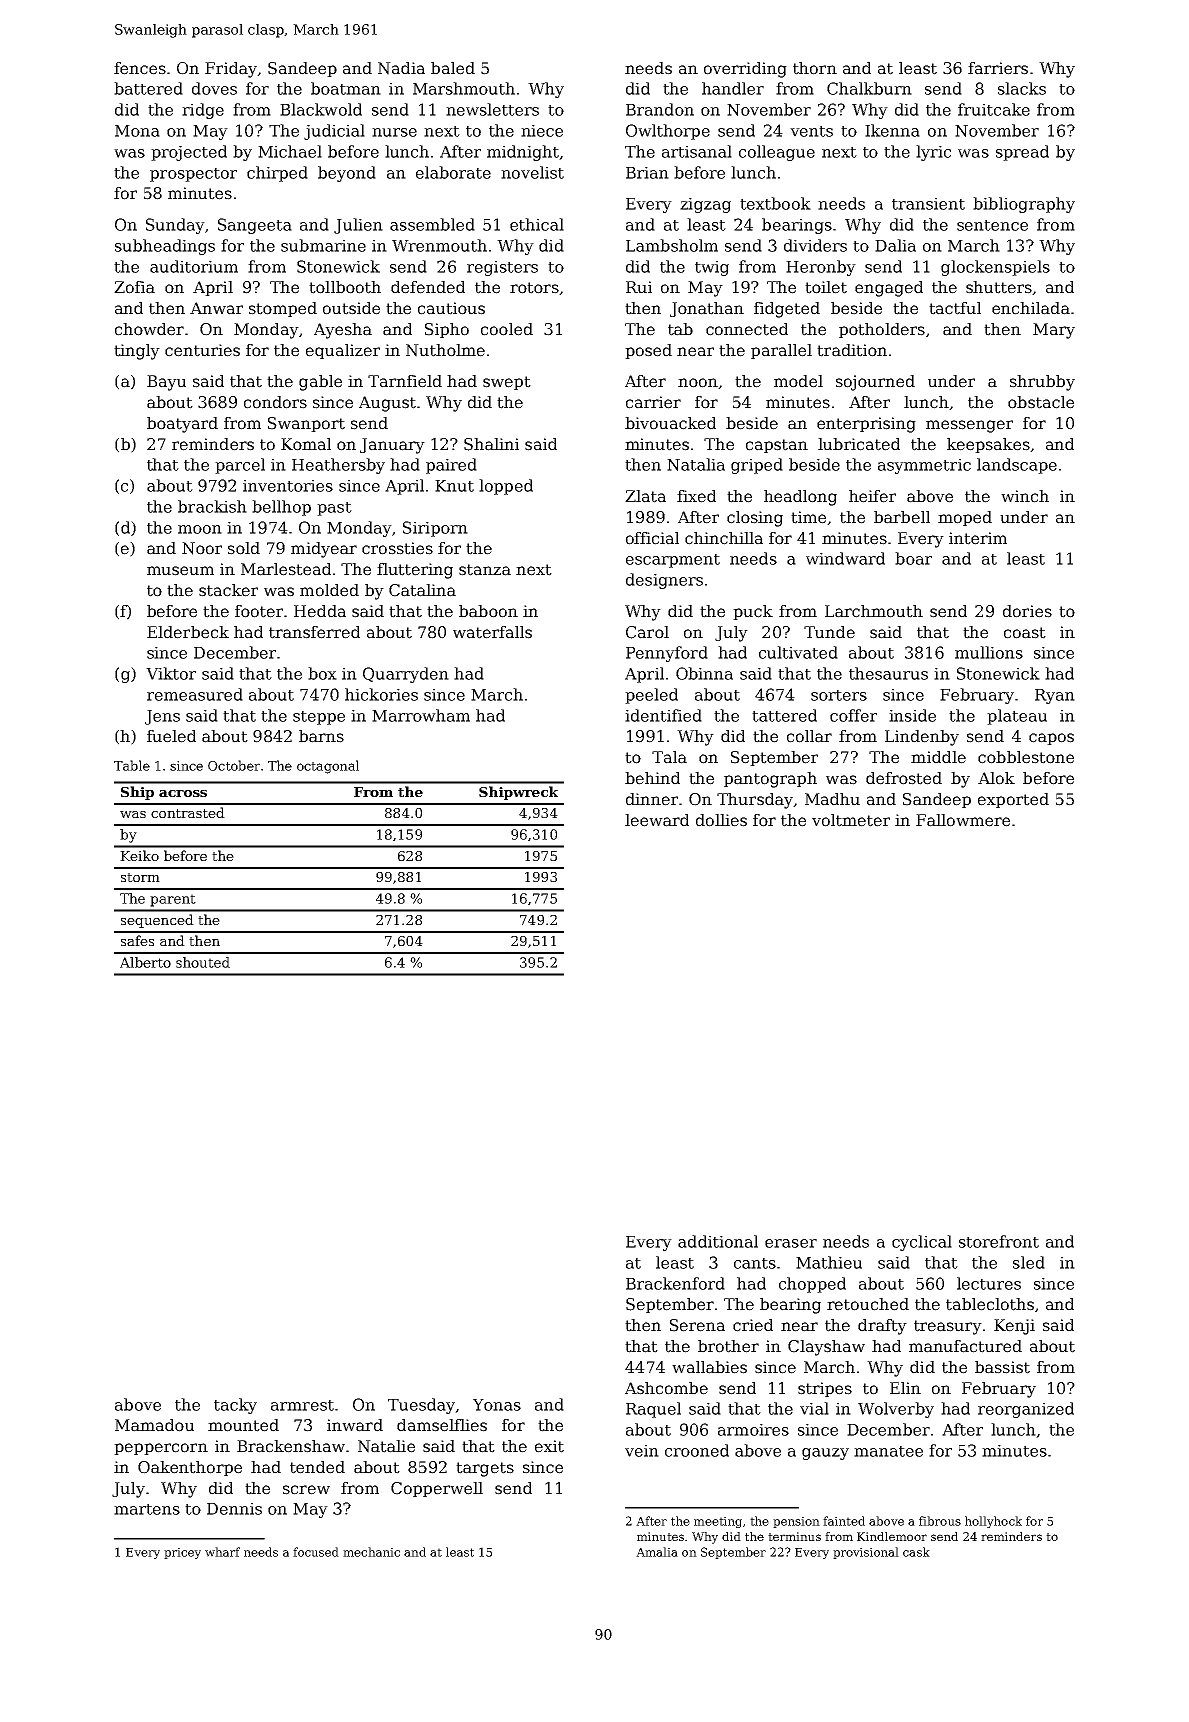 This page has width=1189, height=1722. Describe the element at coordinates (922, 1243) in the page. I see `cyclical` at that location.
